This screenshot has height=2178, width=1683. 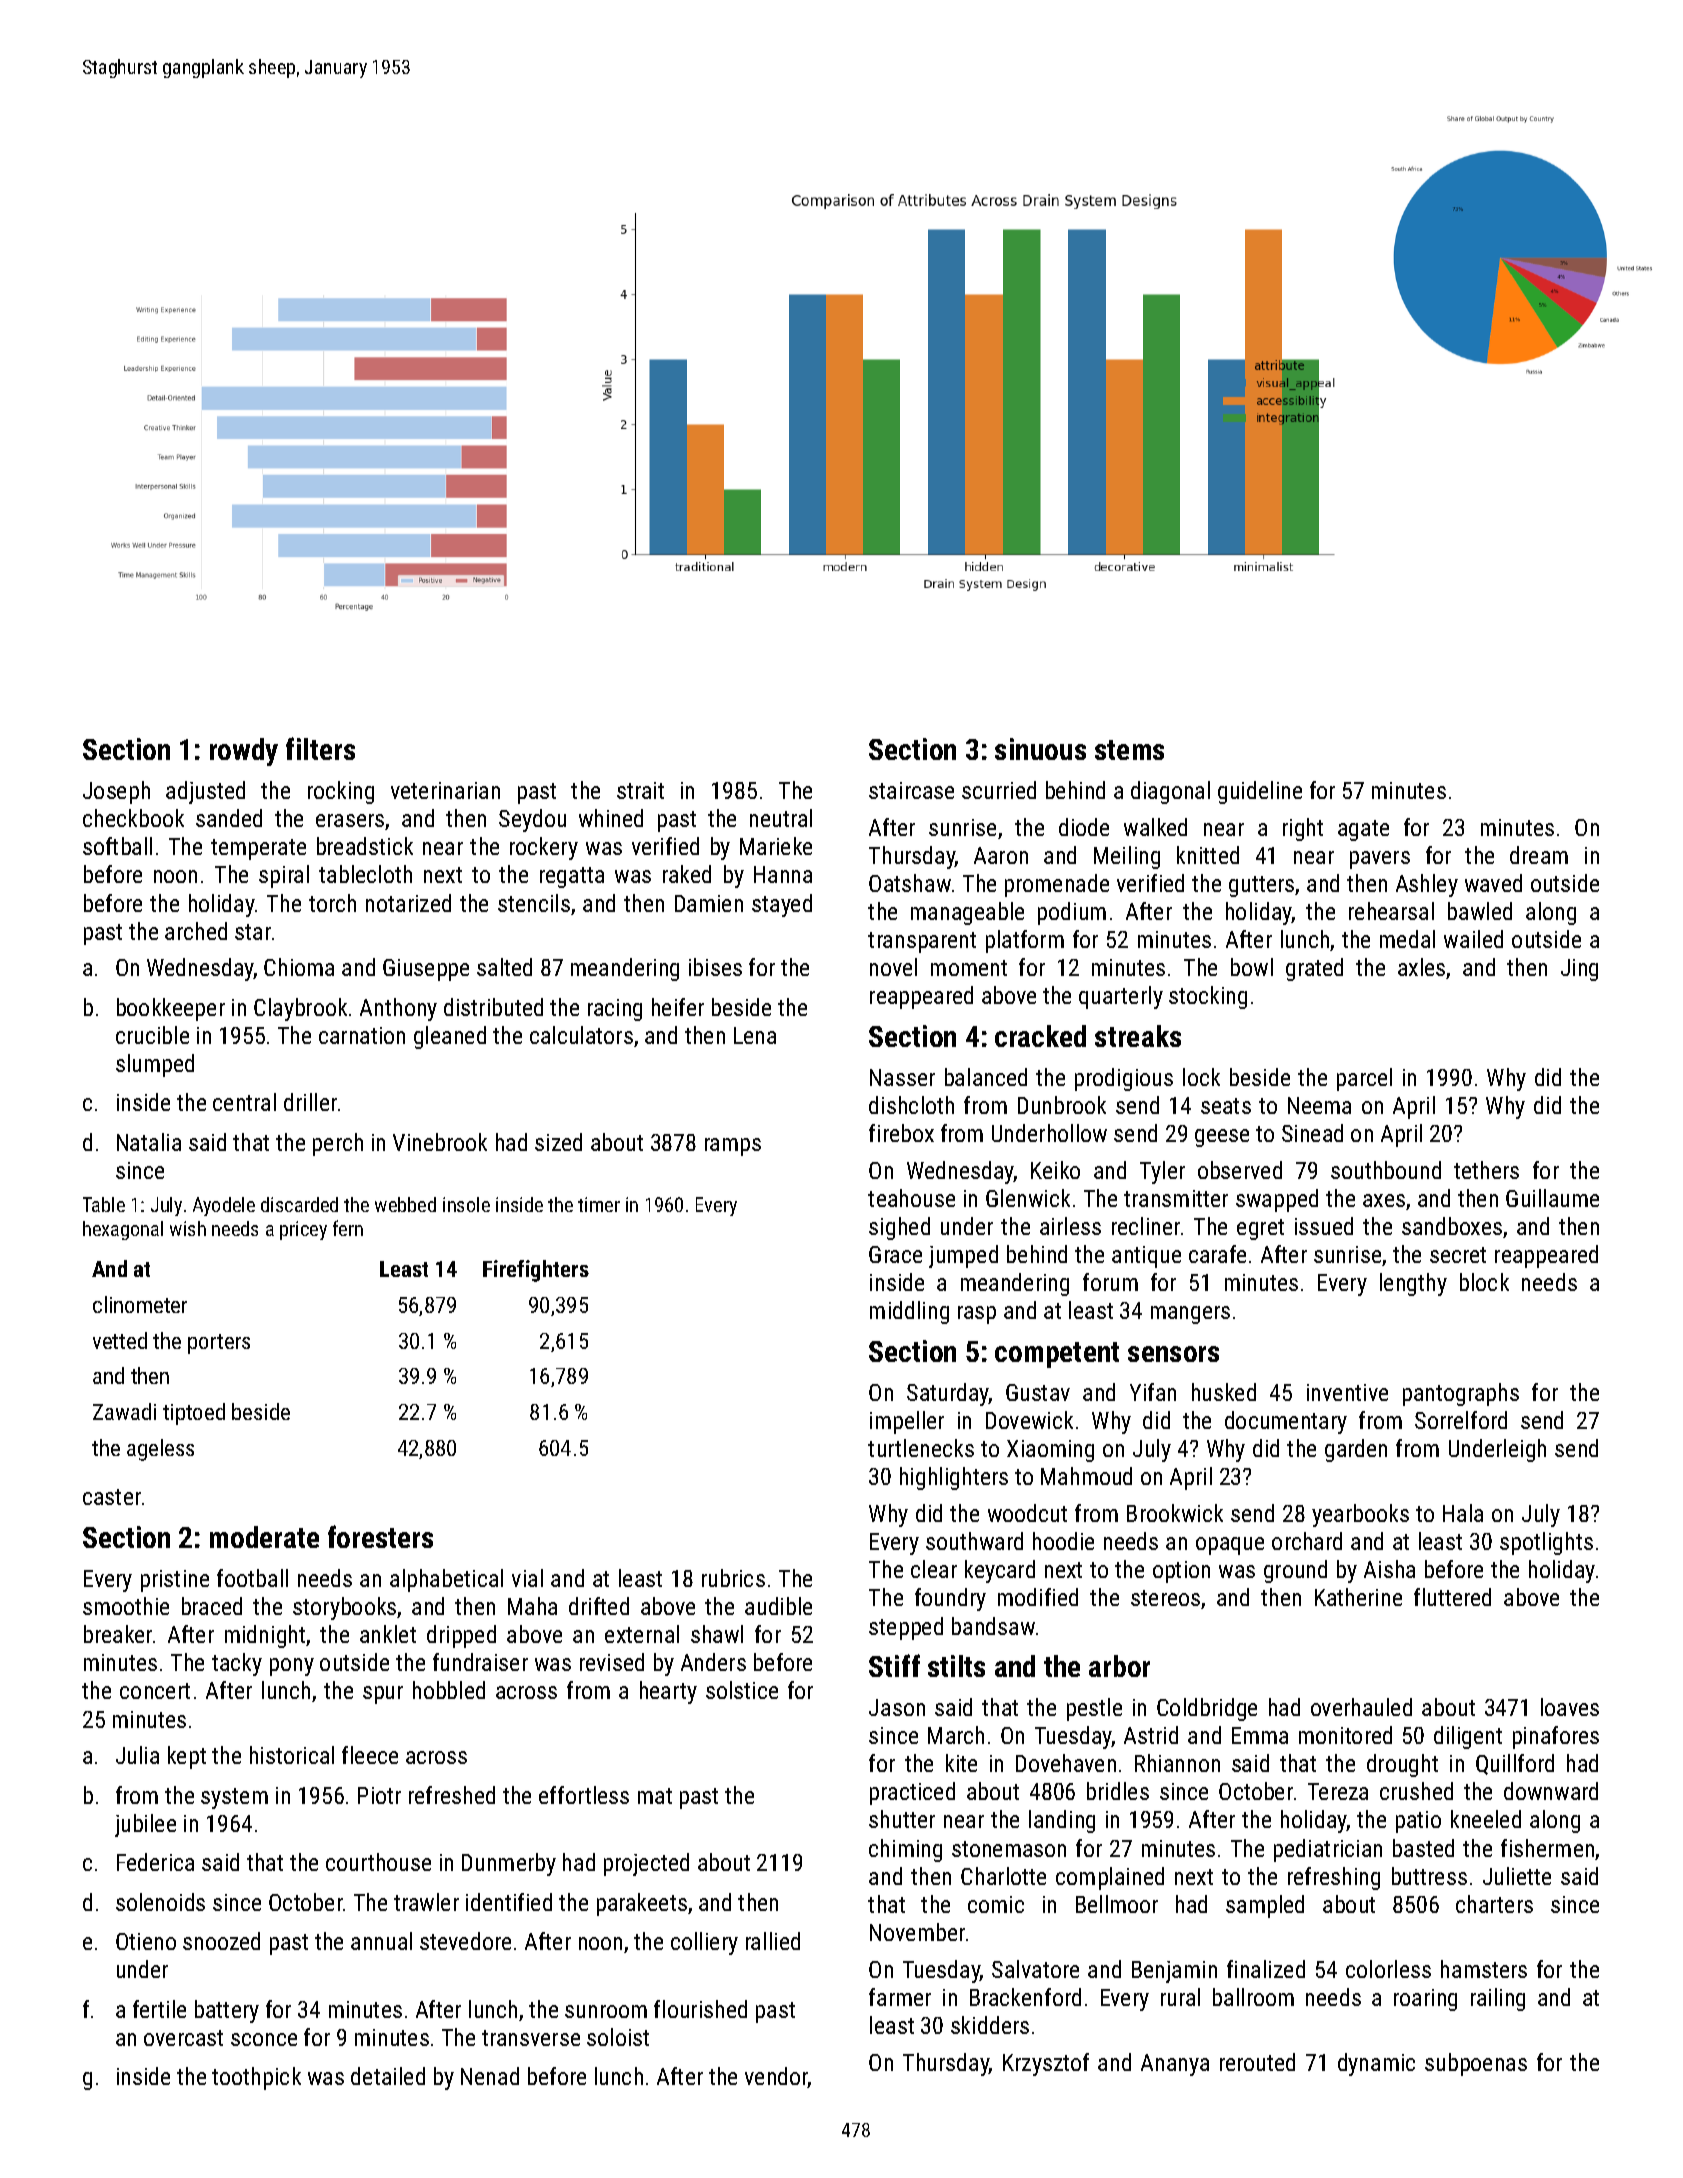 What do you see at coordinates (1226, 1106) in the screenshot?
I see `seats` at bounding box center [1226, 1106].
